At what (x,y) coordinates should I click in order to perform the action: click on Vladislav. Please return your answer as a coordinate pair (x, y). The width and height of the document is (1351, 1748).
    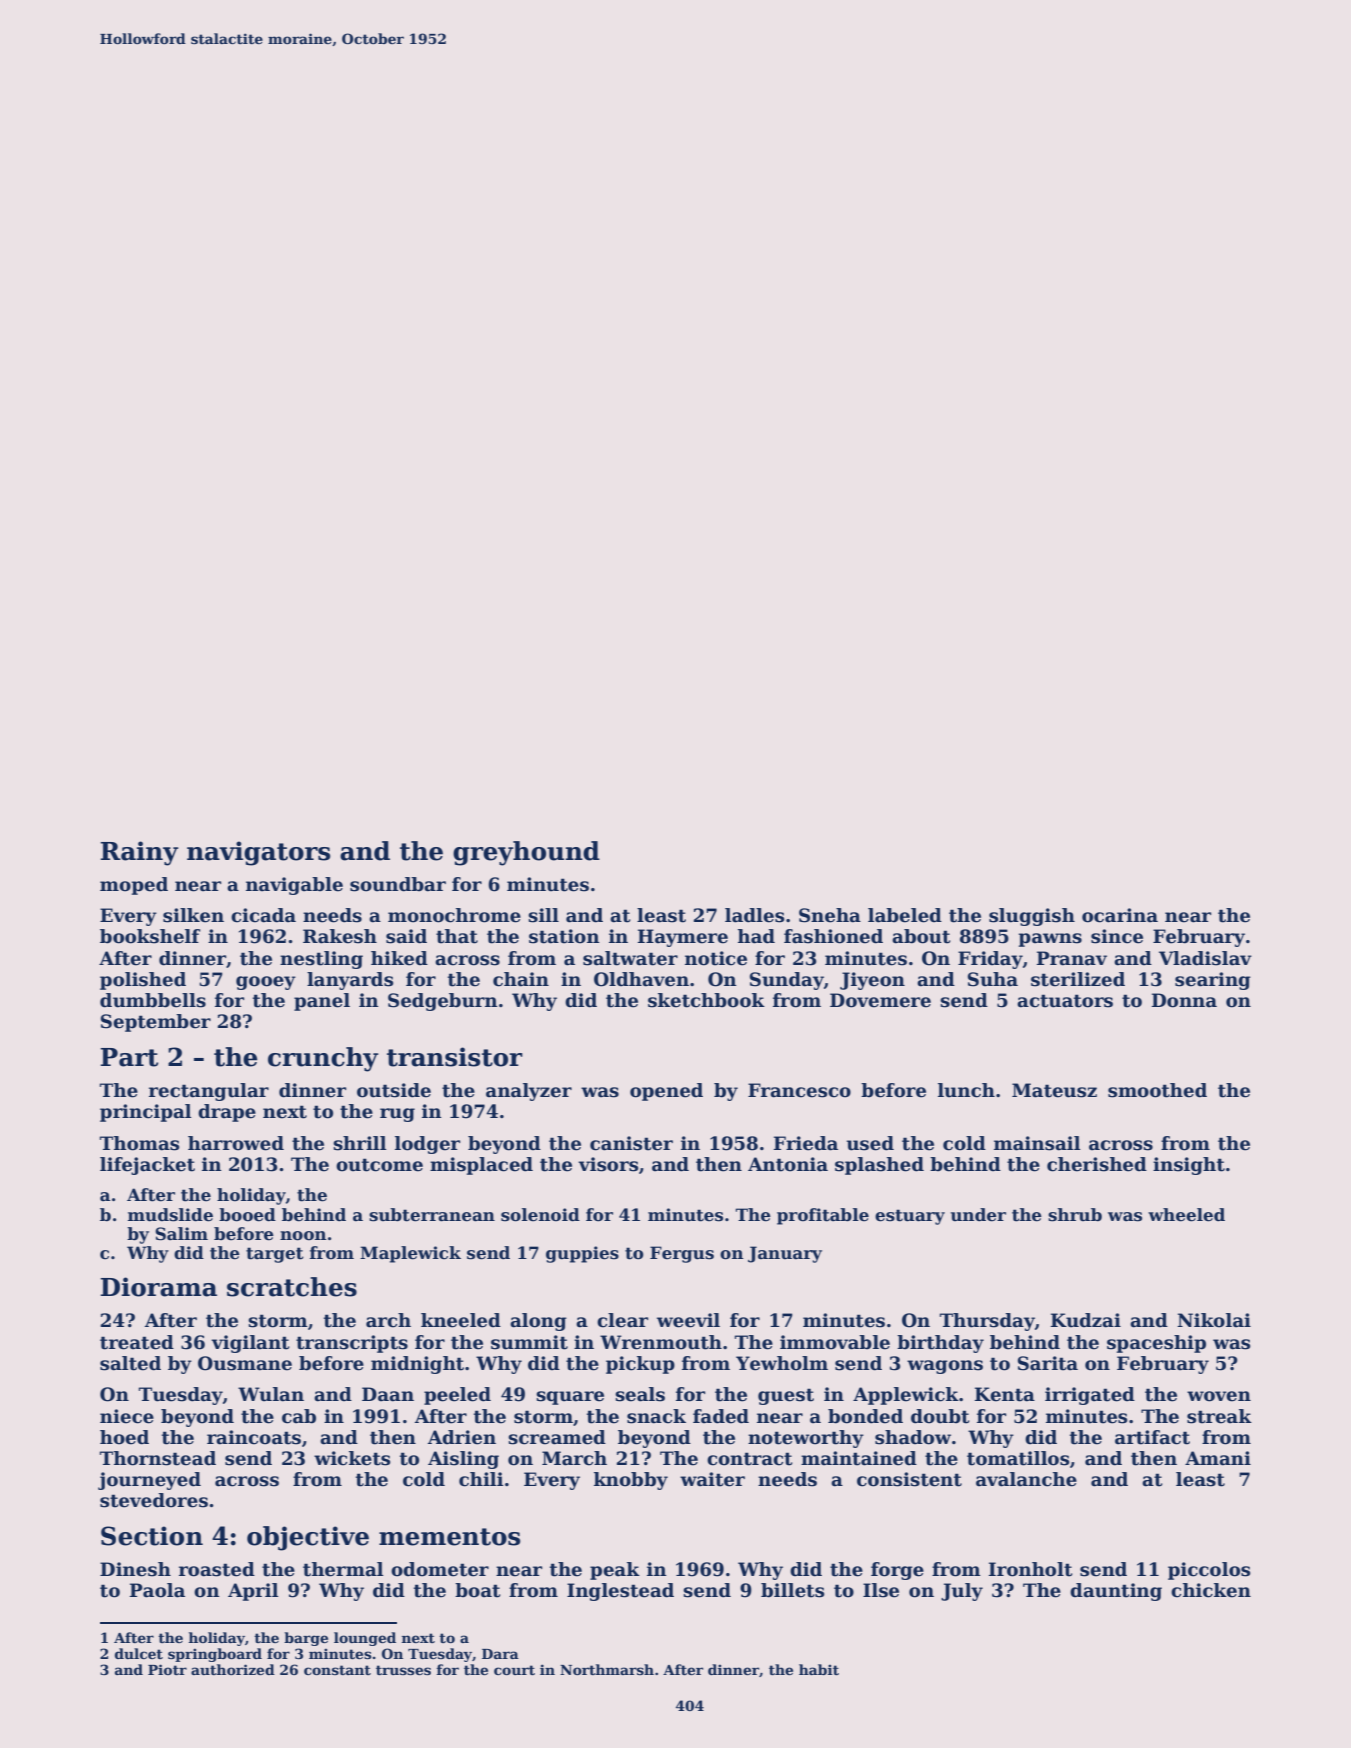
    Looking at the image, I should click on (1205, 958).
